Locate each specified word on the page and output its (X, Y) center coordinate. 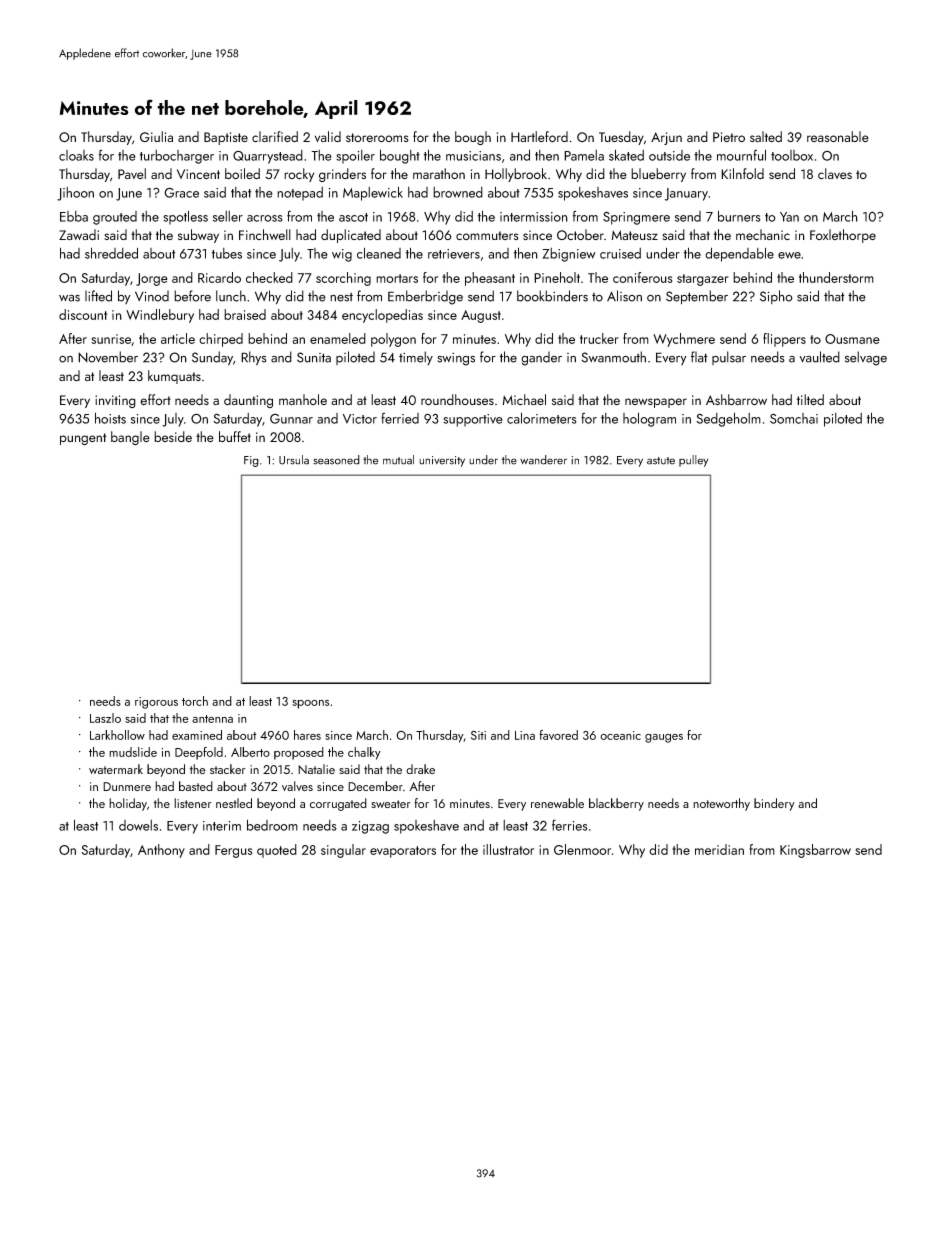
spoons (310, 704)
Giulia (156, 136)
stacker (228, 769)
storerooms (377, 137)
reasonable (838, 136)
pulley (693, 461)
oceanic (620, 735)
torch (195, 701)
